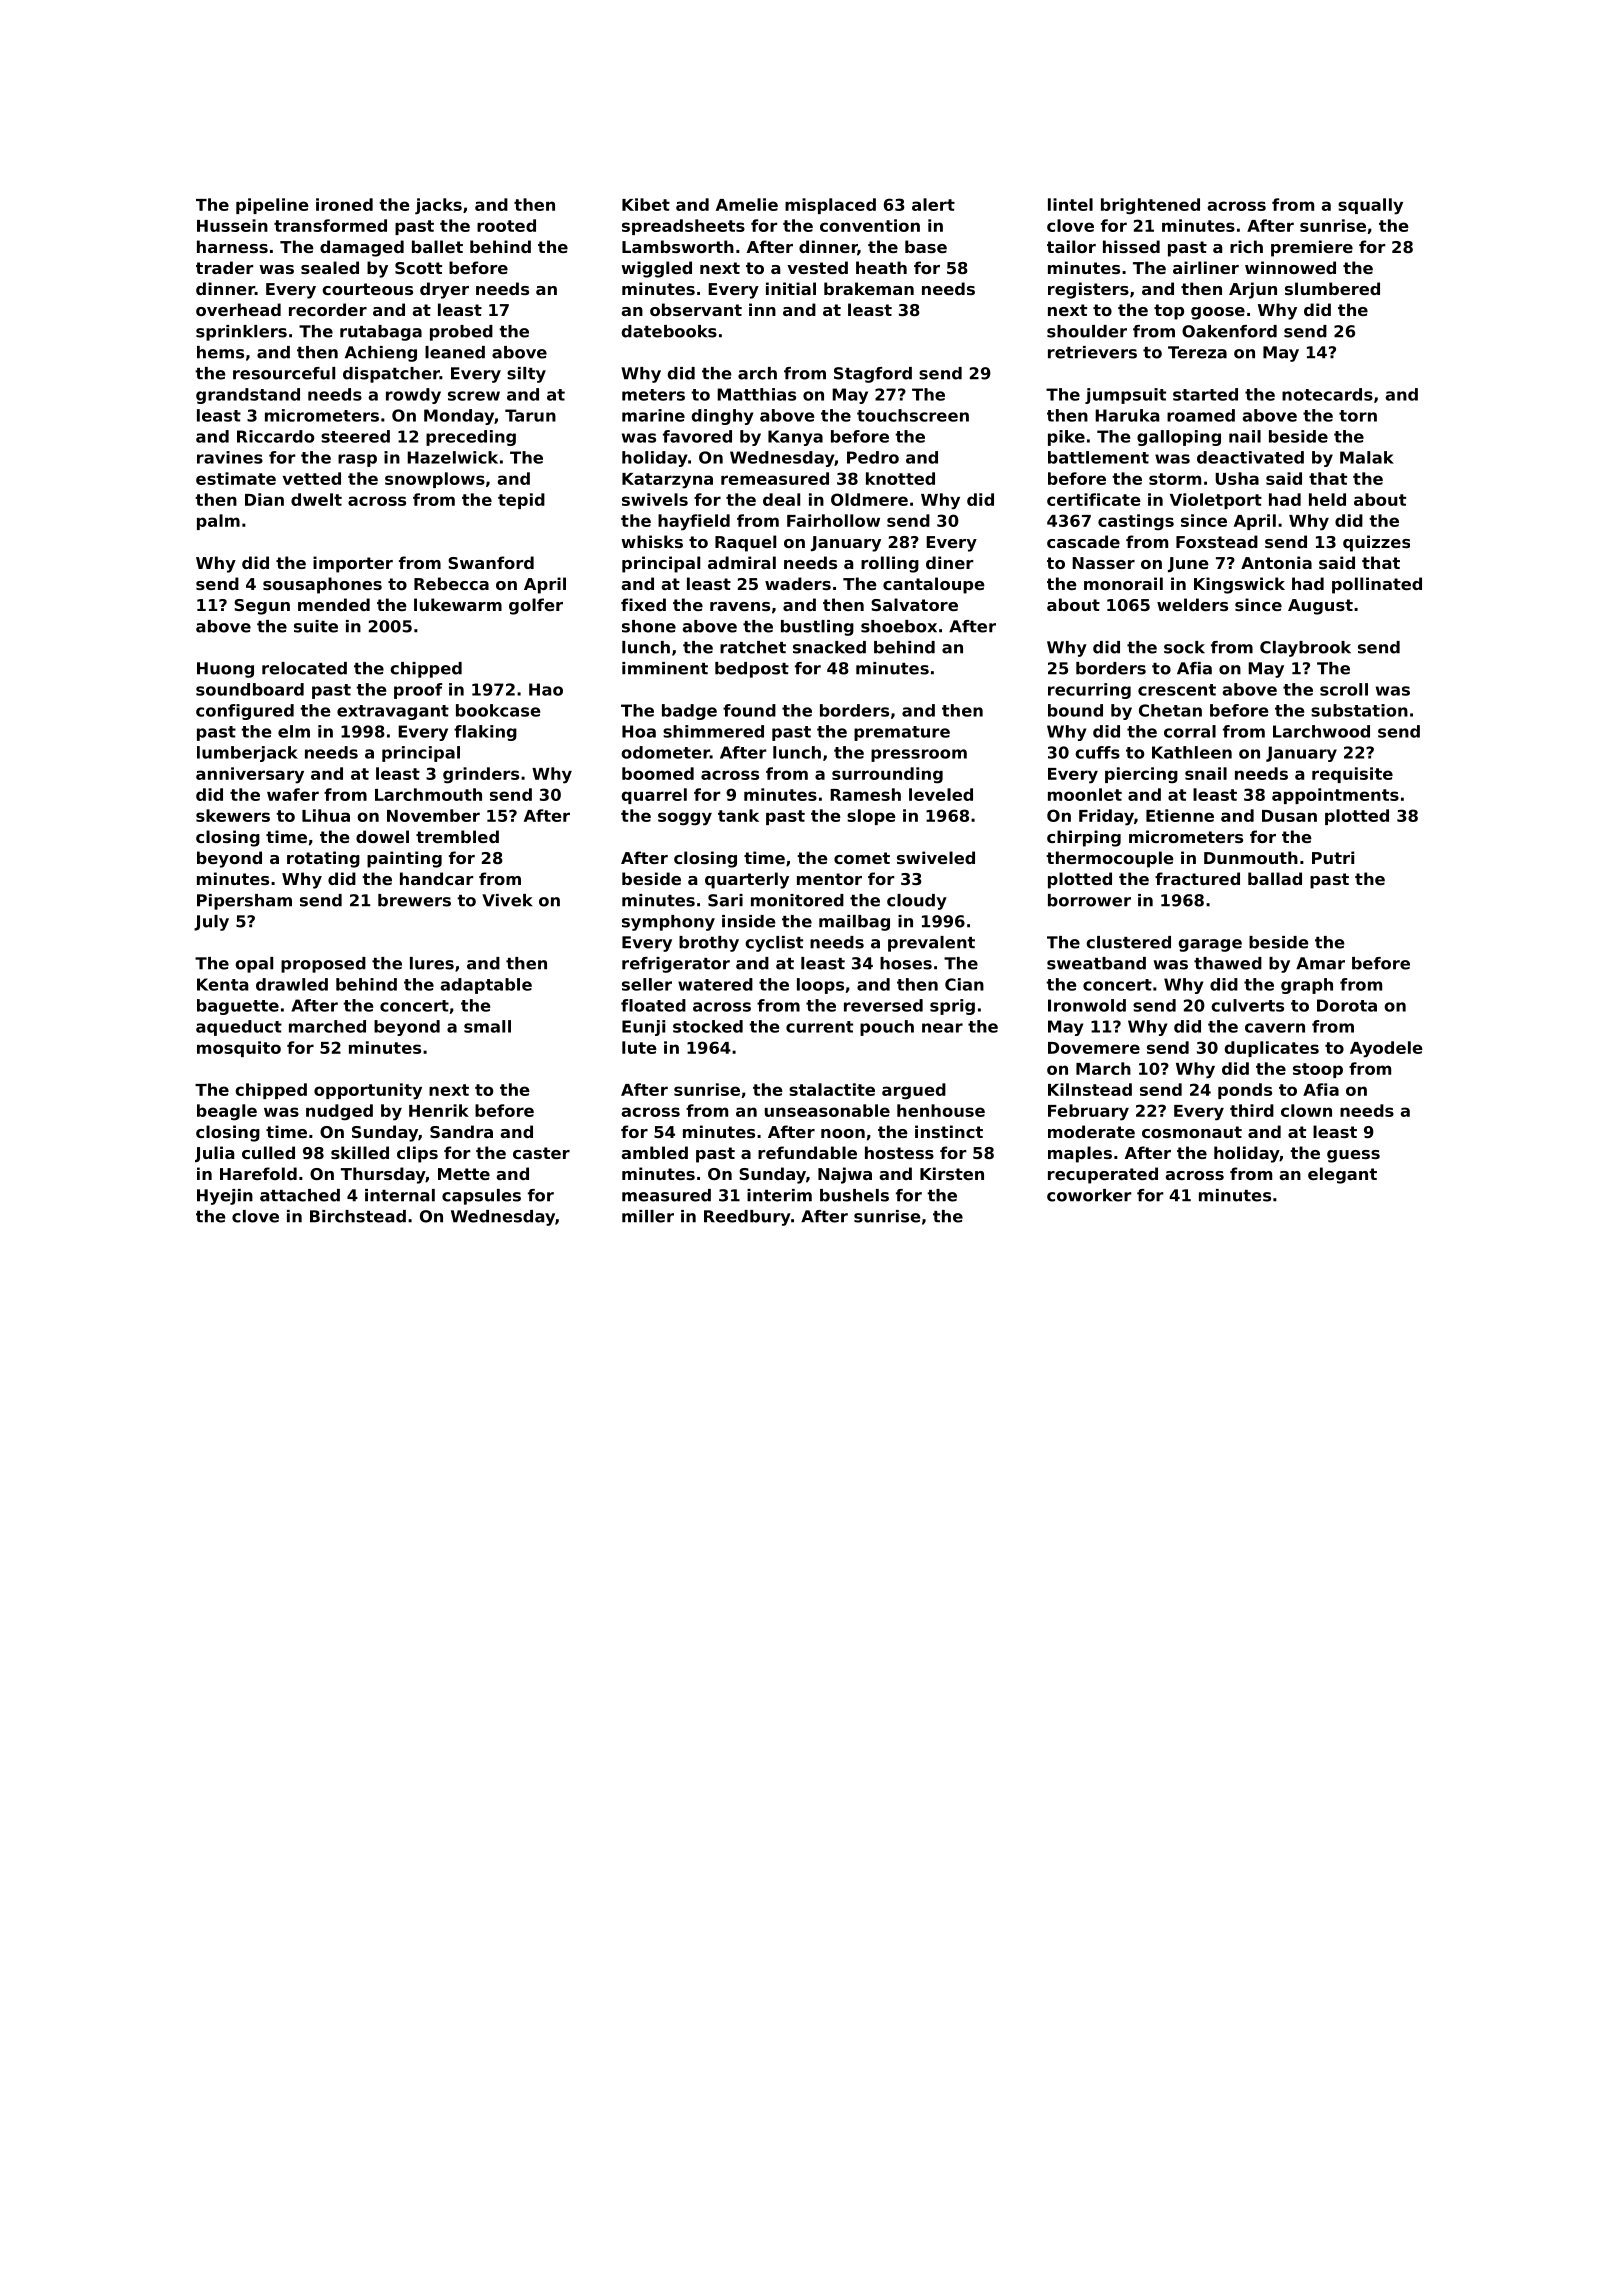  Describe the element at coordinates (933, 204) in the screenshot. I see `alert` at that location.
